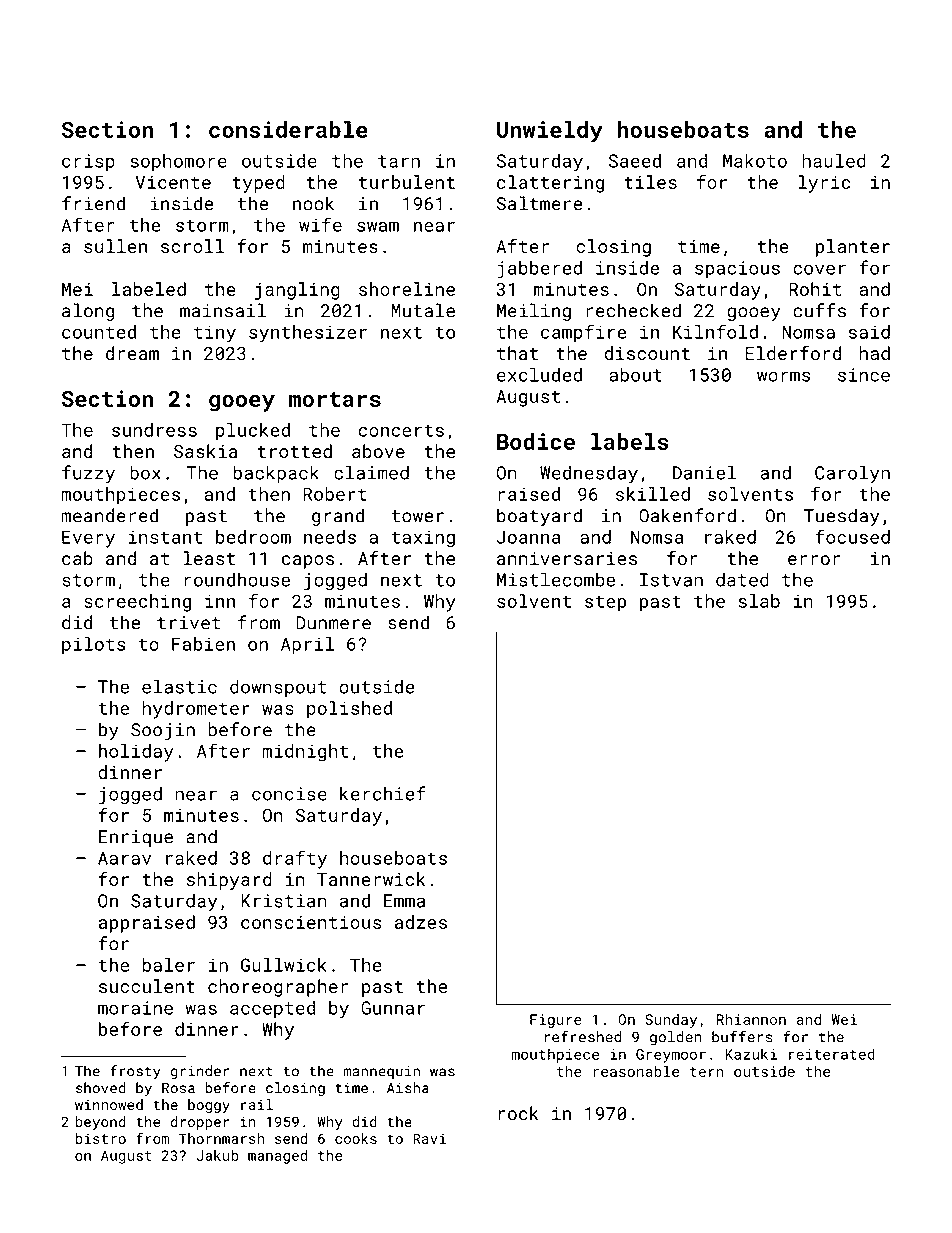 Image resolution: width=952 pixels, height=1233 pixels. Describe the element at coordinates (534, 312) in the image. I see `Meiling` at that location.
